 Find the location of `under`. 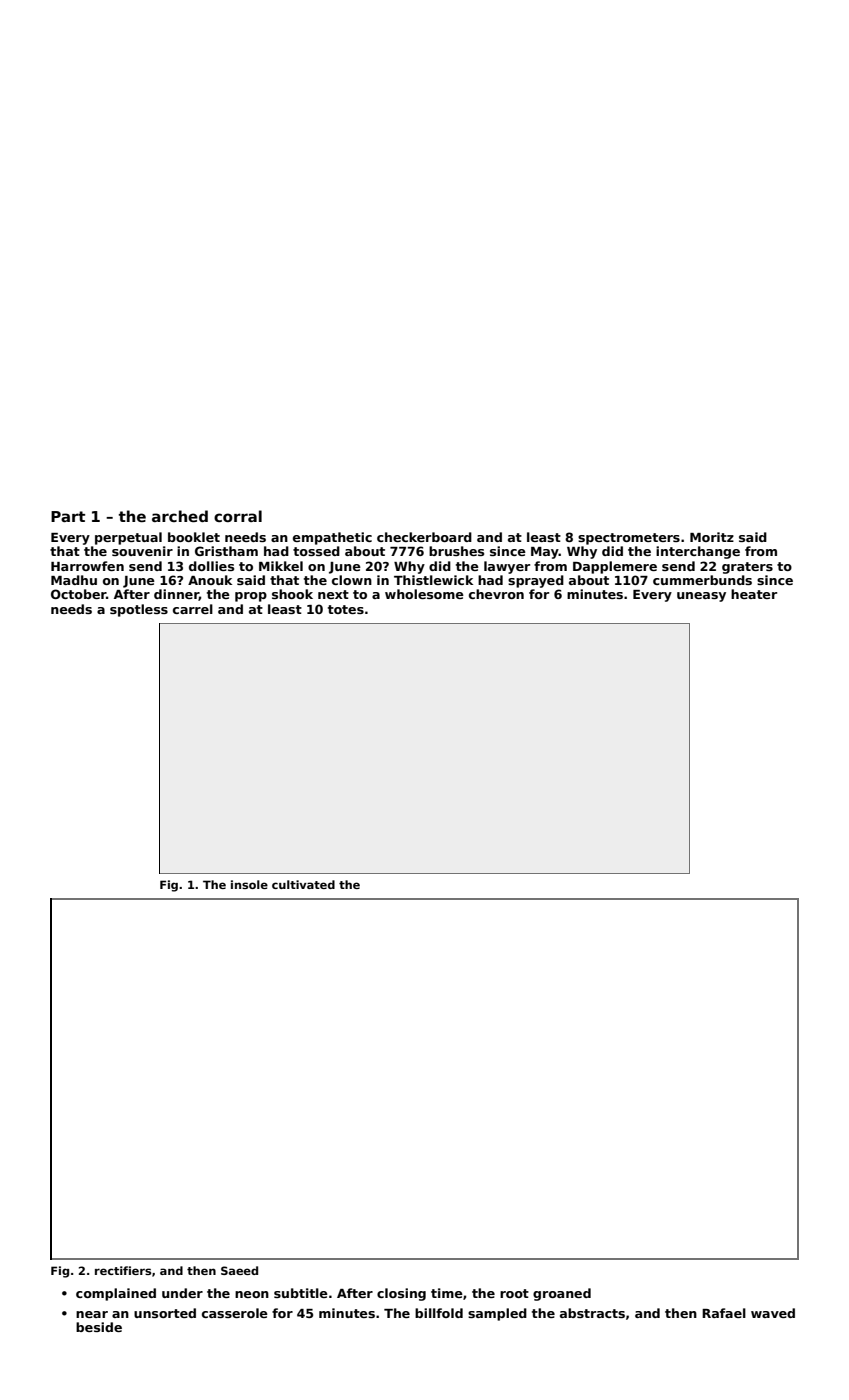

under is located at coordinates (182, 1293).
